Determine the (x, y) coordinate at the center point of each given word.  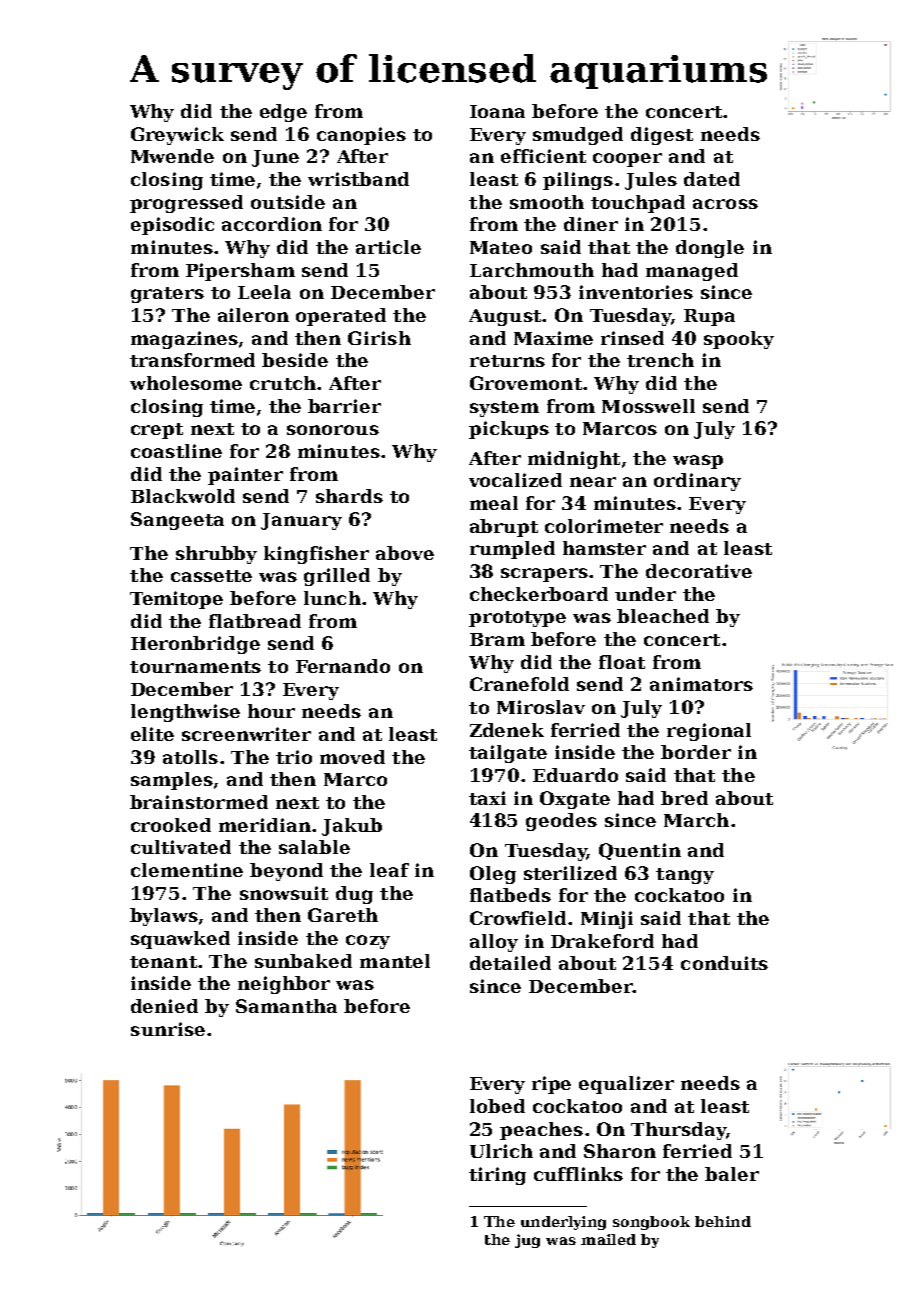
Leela (264, 292)
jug (527, 1241)
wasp (698, 462)
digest (662, 136)
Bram (497, 639)
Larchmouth (532, 270)
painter (245, 476)
